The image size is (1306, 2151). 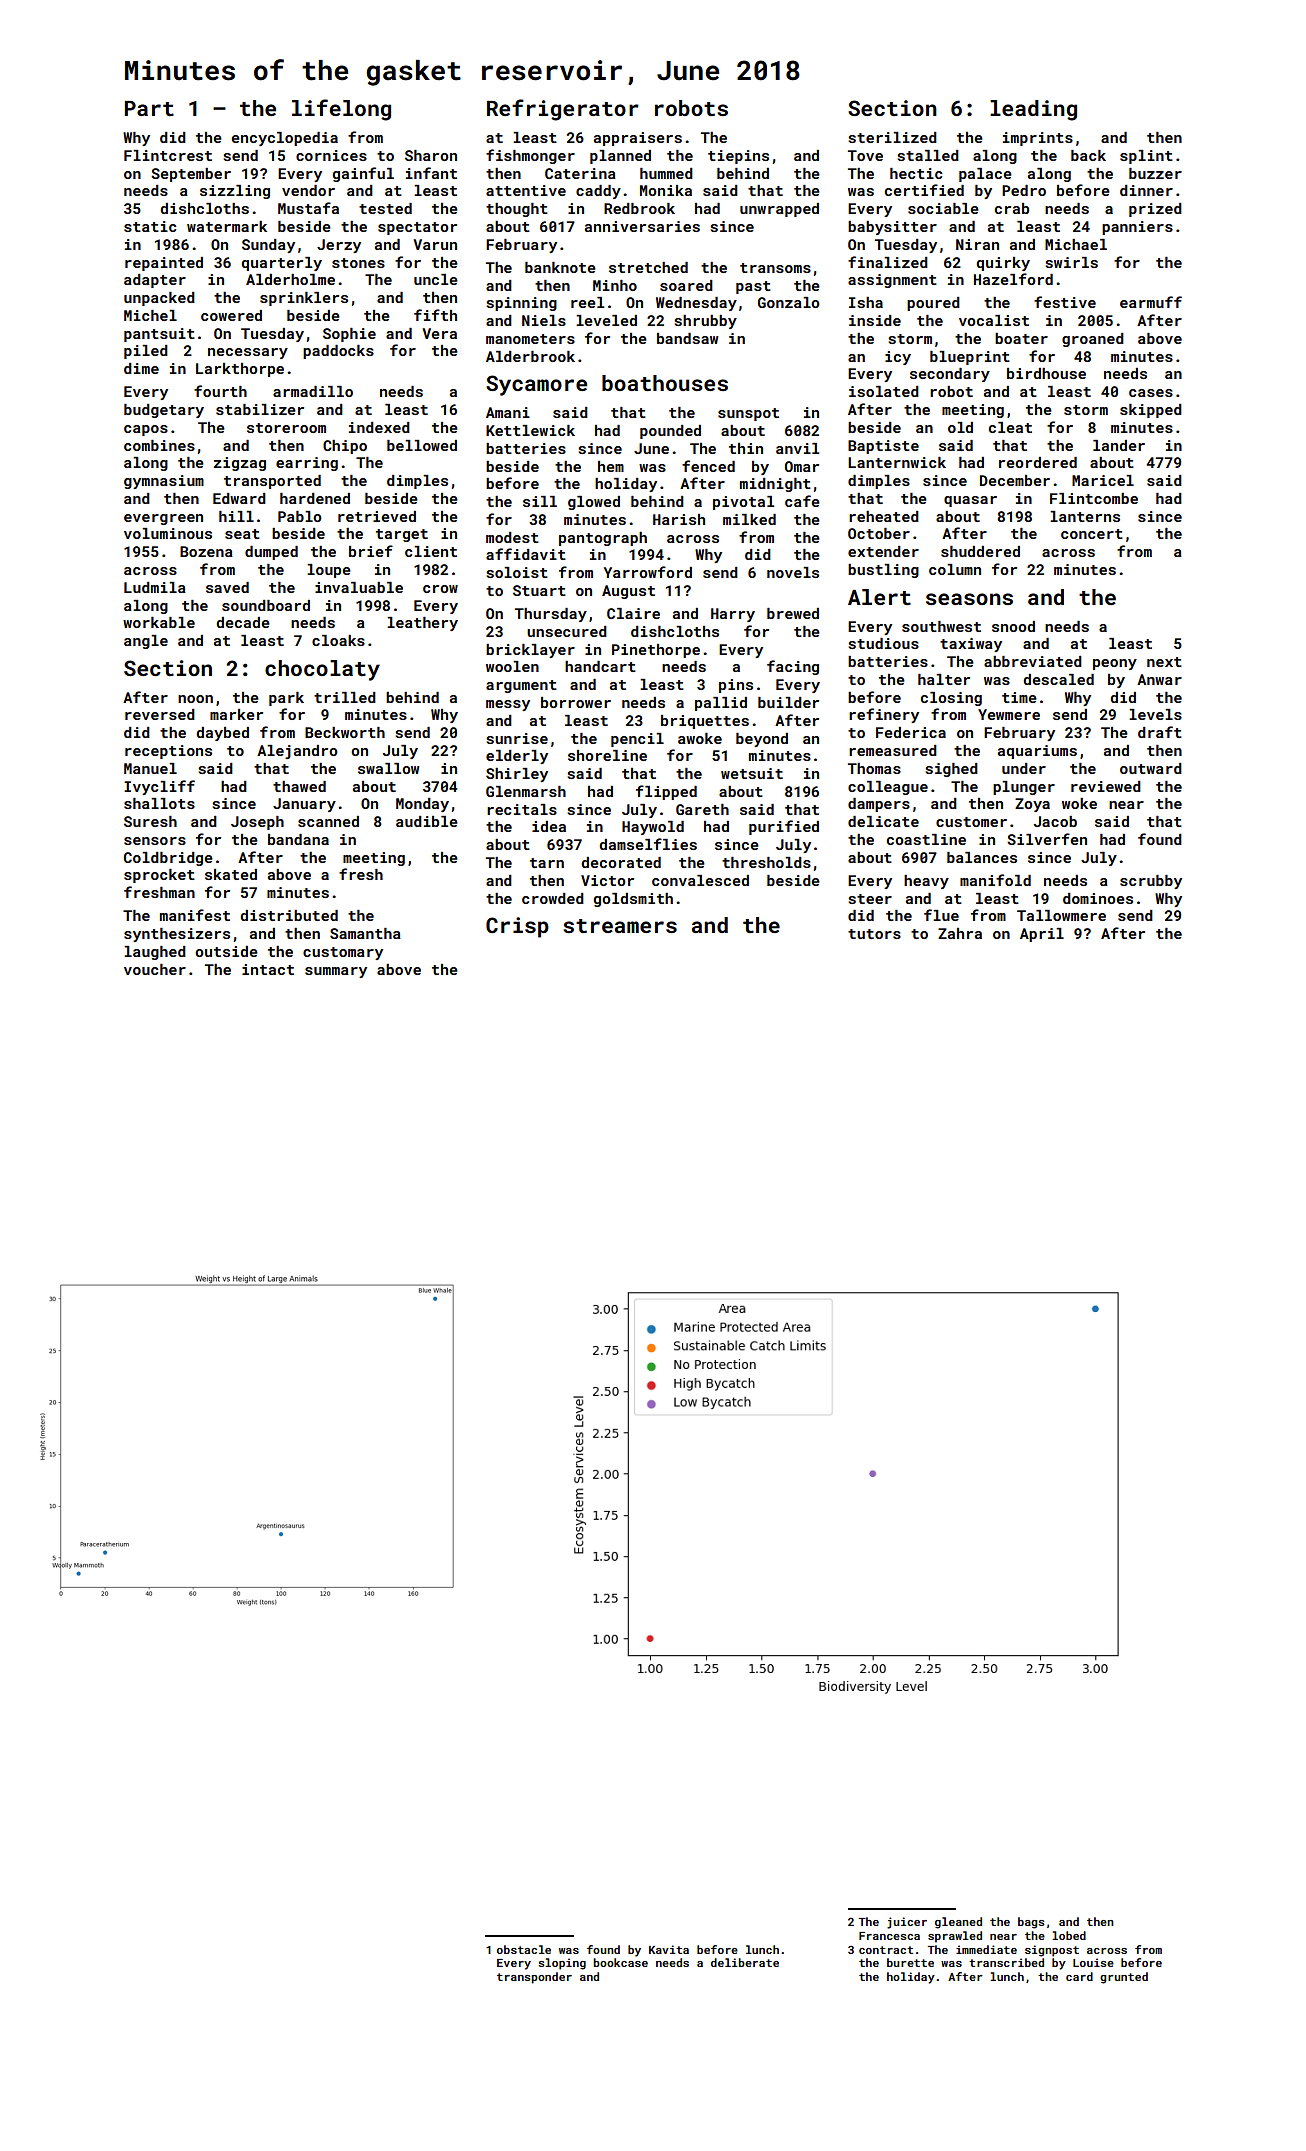 I want to click on splint, so click(x=1146, y=157).
